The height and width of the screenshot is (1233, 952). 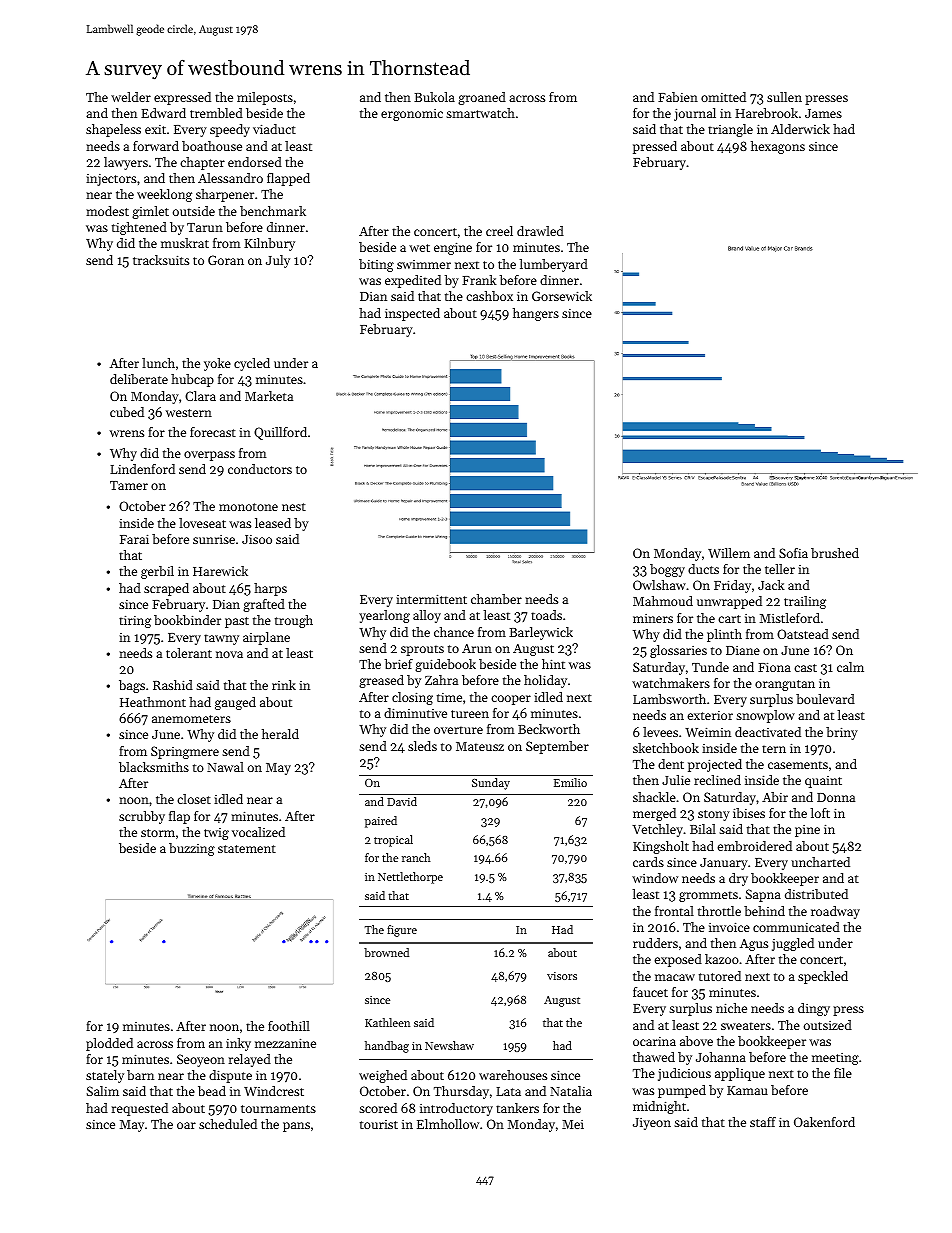 What do you see at coordinates (850, 667) in the screenshot?
I see `calm` at bounding box center [850, 667].
